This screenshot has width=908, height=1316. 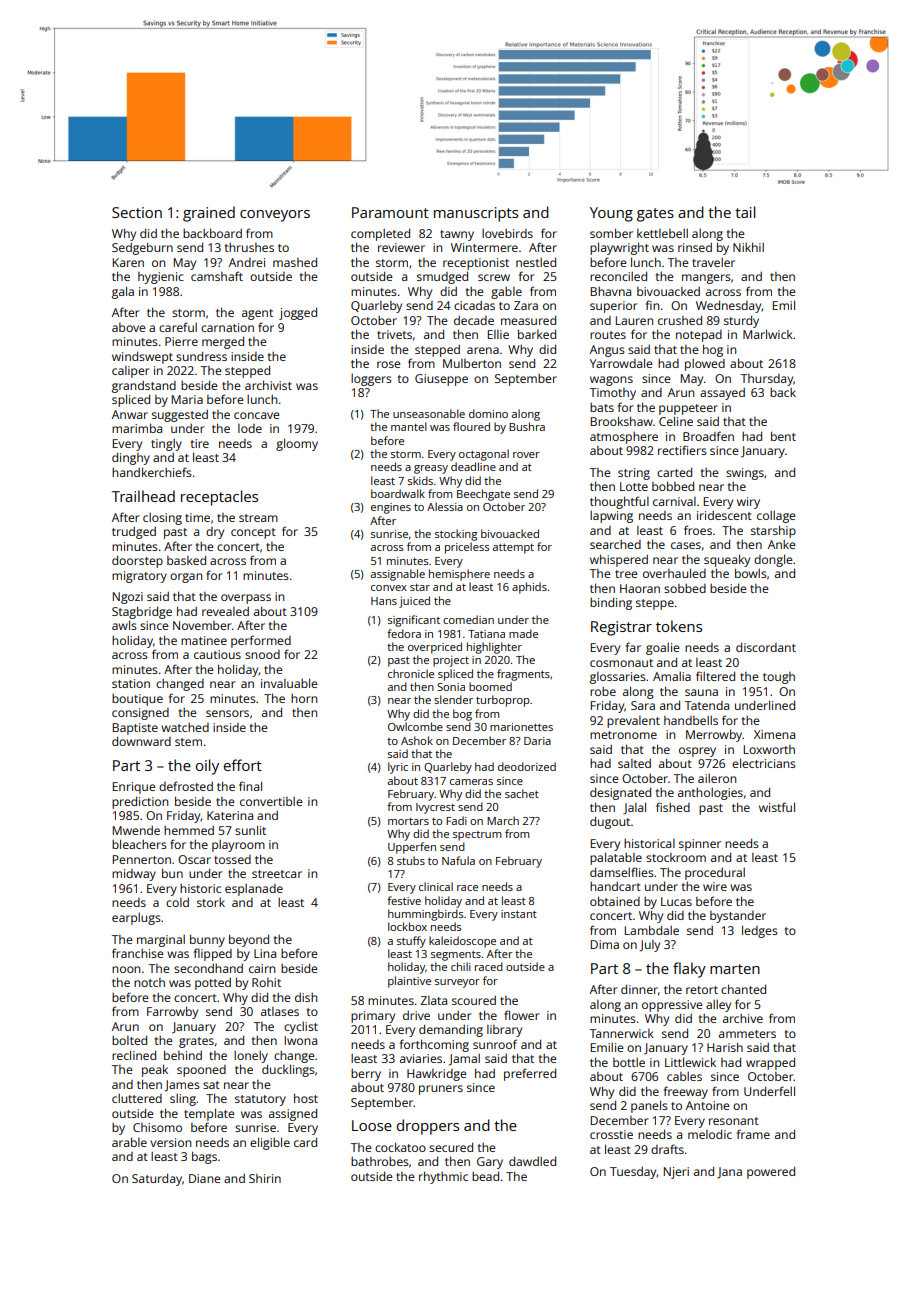 What do you see at coordinates (143, 496) in the screenshot?
I see `Trailhead` at bounding box center [143, 496].
